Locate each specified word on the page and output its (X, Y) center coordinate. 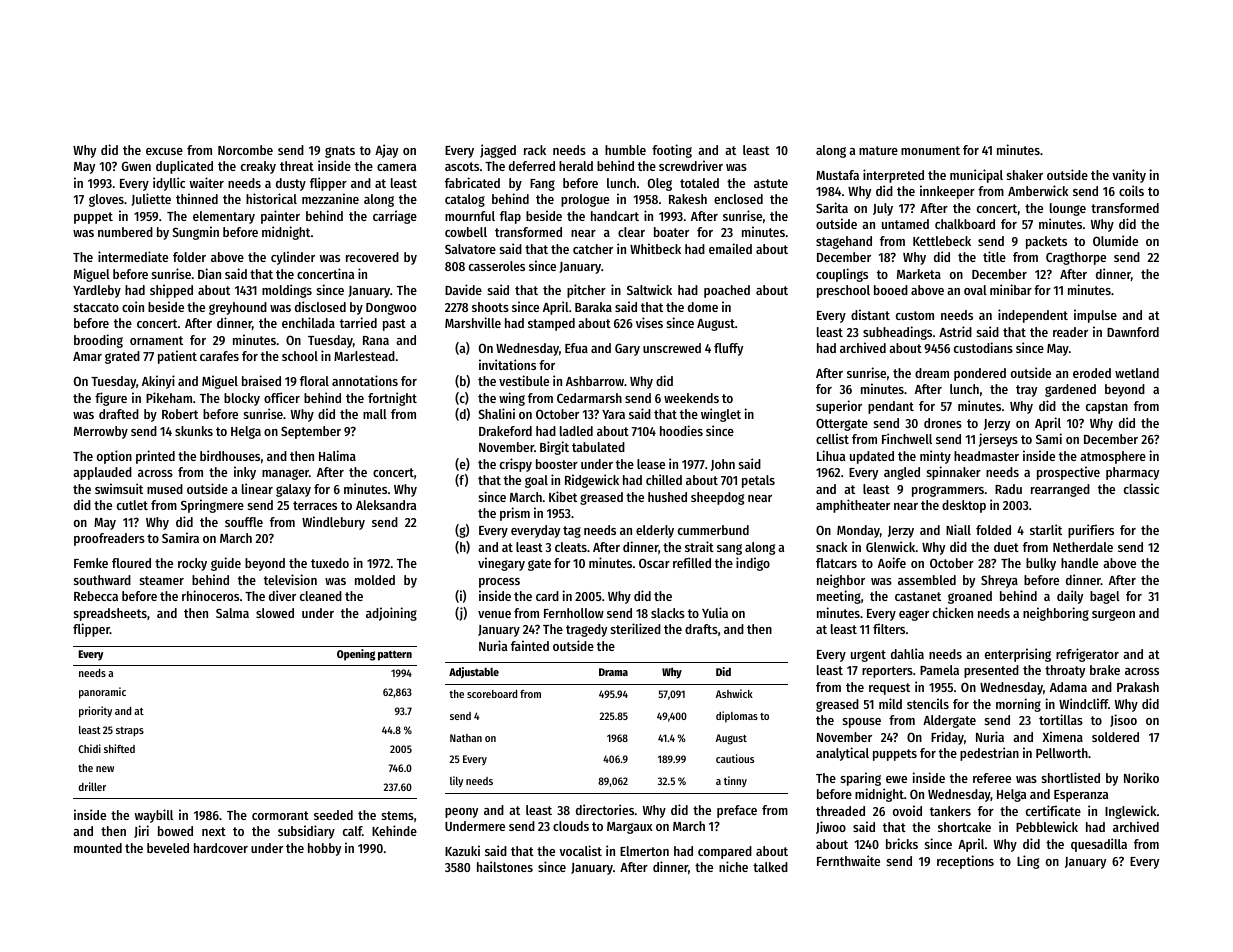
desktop (964, 506)
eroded (1092, 373)
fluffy (728, 349)
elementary (224, 217)
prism (515, 514)
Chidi (89, 748)
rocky (192, 564)
